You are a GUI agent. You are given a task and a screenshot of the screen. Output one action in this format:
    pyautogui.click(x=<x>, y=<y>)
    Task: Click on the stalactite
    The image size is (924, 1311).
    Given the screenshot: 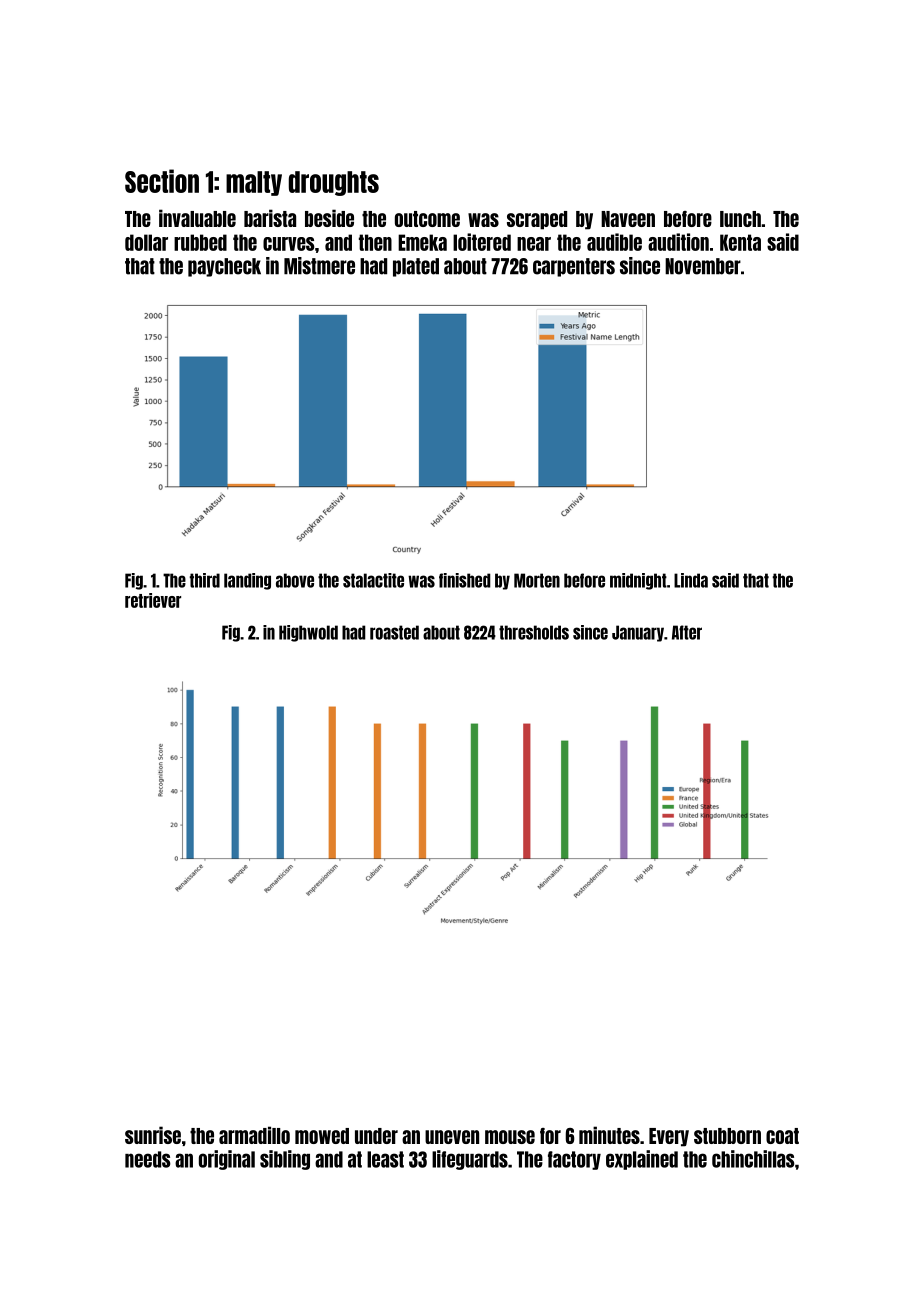 What is the action you would take?
    pyautogui.click(x=373, y=580)
